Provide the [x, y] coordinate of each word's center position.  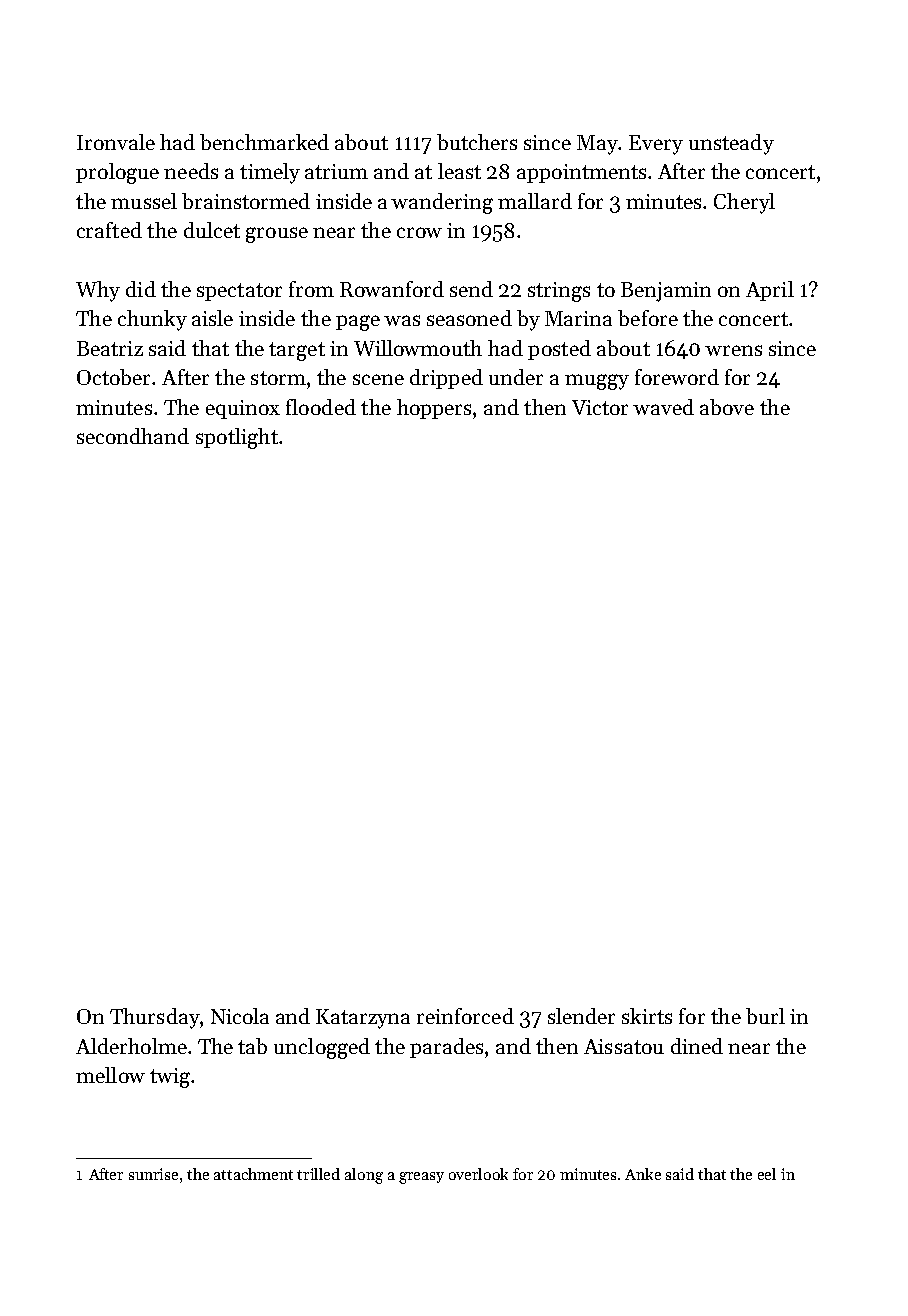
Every [656, 145]
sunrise [153, 1174]
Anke [643, 1174]
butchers [477, 142]
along [364, 1176]
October [113, 377]
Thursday [155, 1018]
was [402, 320]
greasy [421, 1178]
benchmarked [264, 142]
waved [663, 407]
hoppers [434, 409]
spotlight [237, 438]
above [727, 407]
